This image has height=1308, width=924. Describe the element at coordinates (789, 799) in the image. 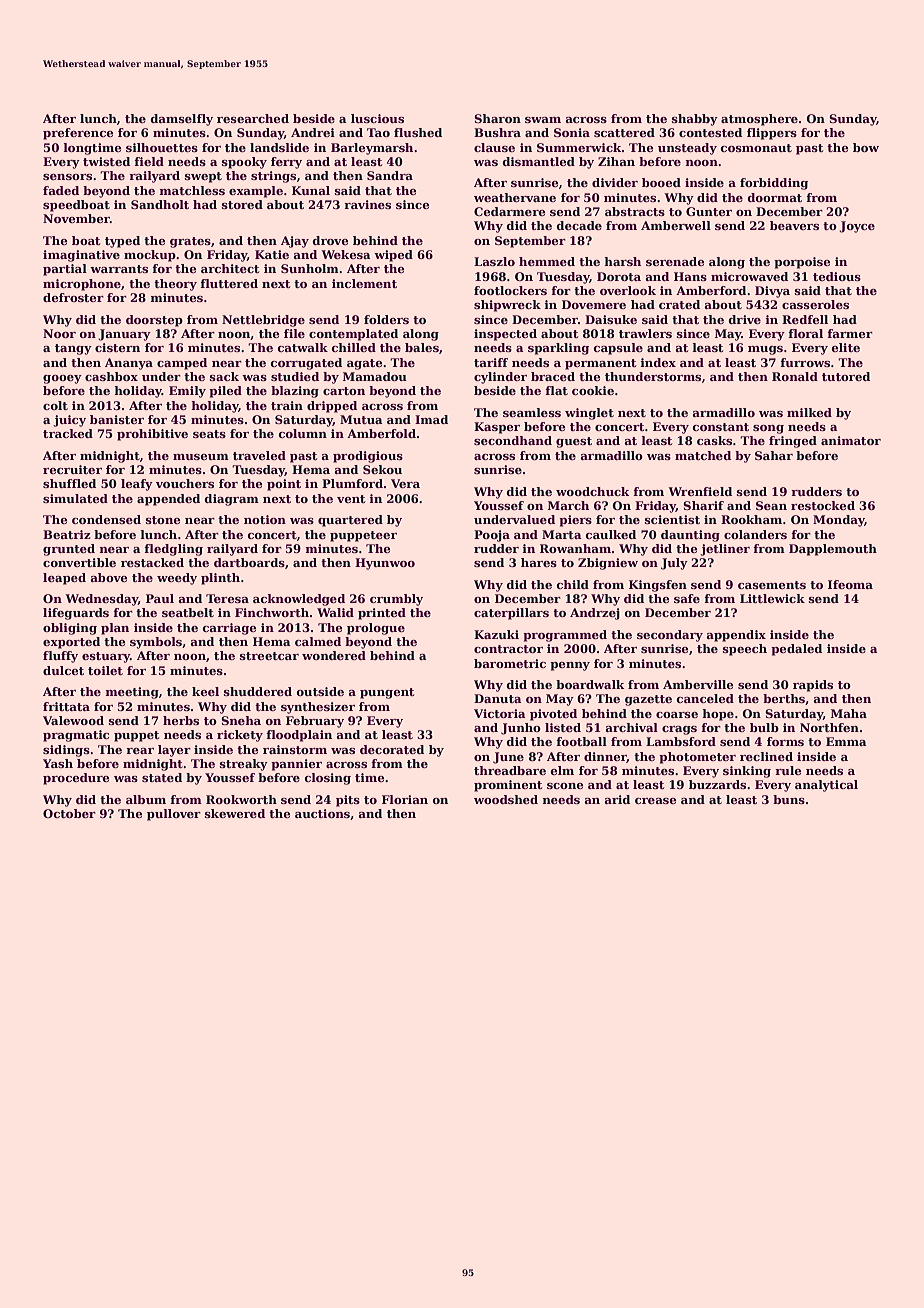

I see `buns` at that location.
